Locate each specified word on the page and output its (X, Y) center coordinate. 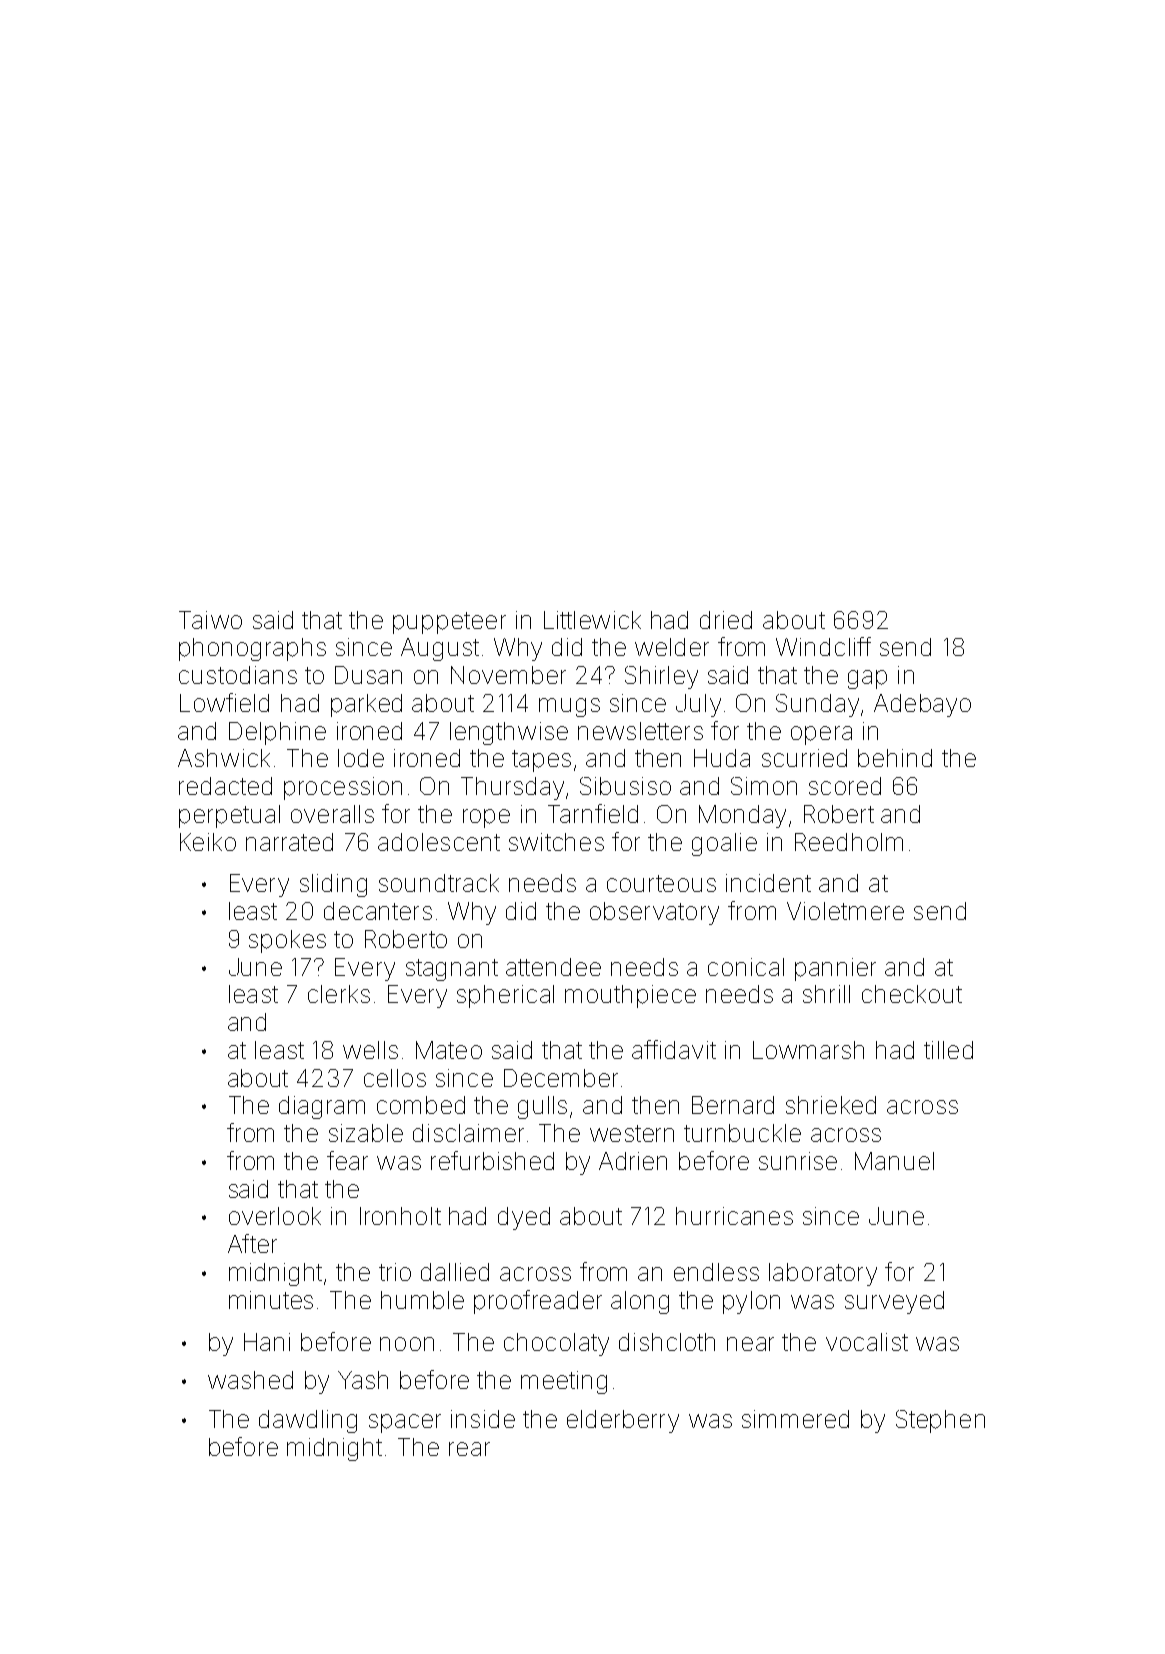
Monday (742, 816)
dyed (524, 1218)
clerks (339, 994)
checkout (912, 994)
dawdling (308, 1421)
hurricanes (734, 1216)
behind (895, 758)
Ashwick (224, 758)
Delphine (277, 733)
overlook (275, 1216)
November (508, 675)
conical (746, 967)
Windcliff (823, 646)
